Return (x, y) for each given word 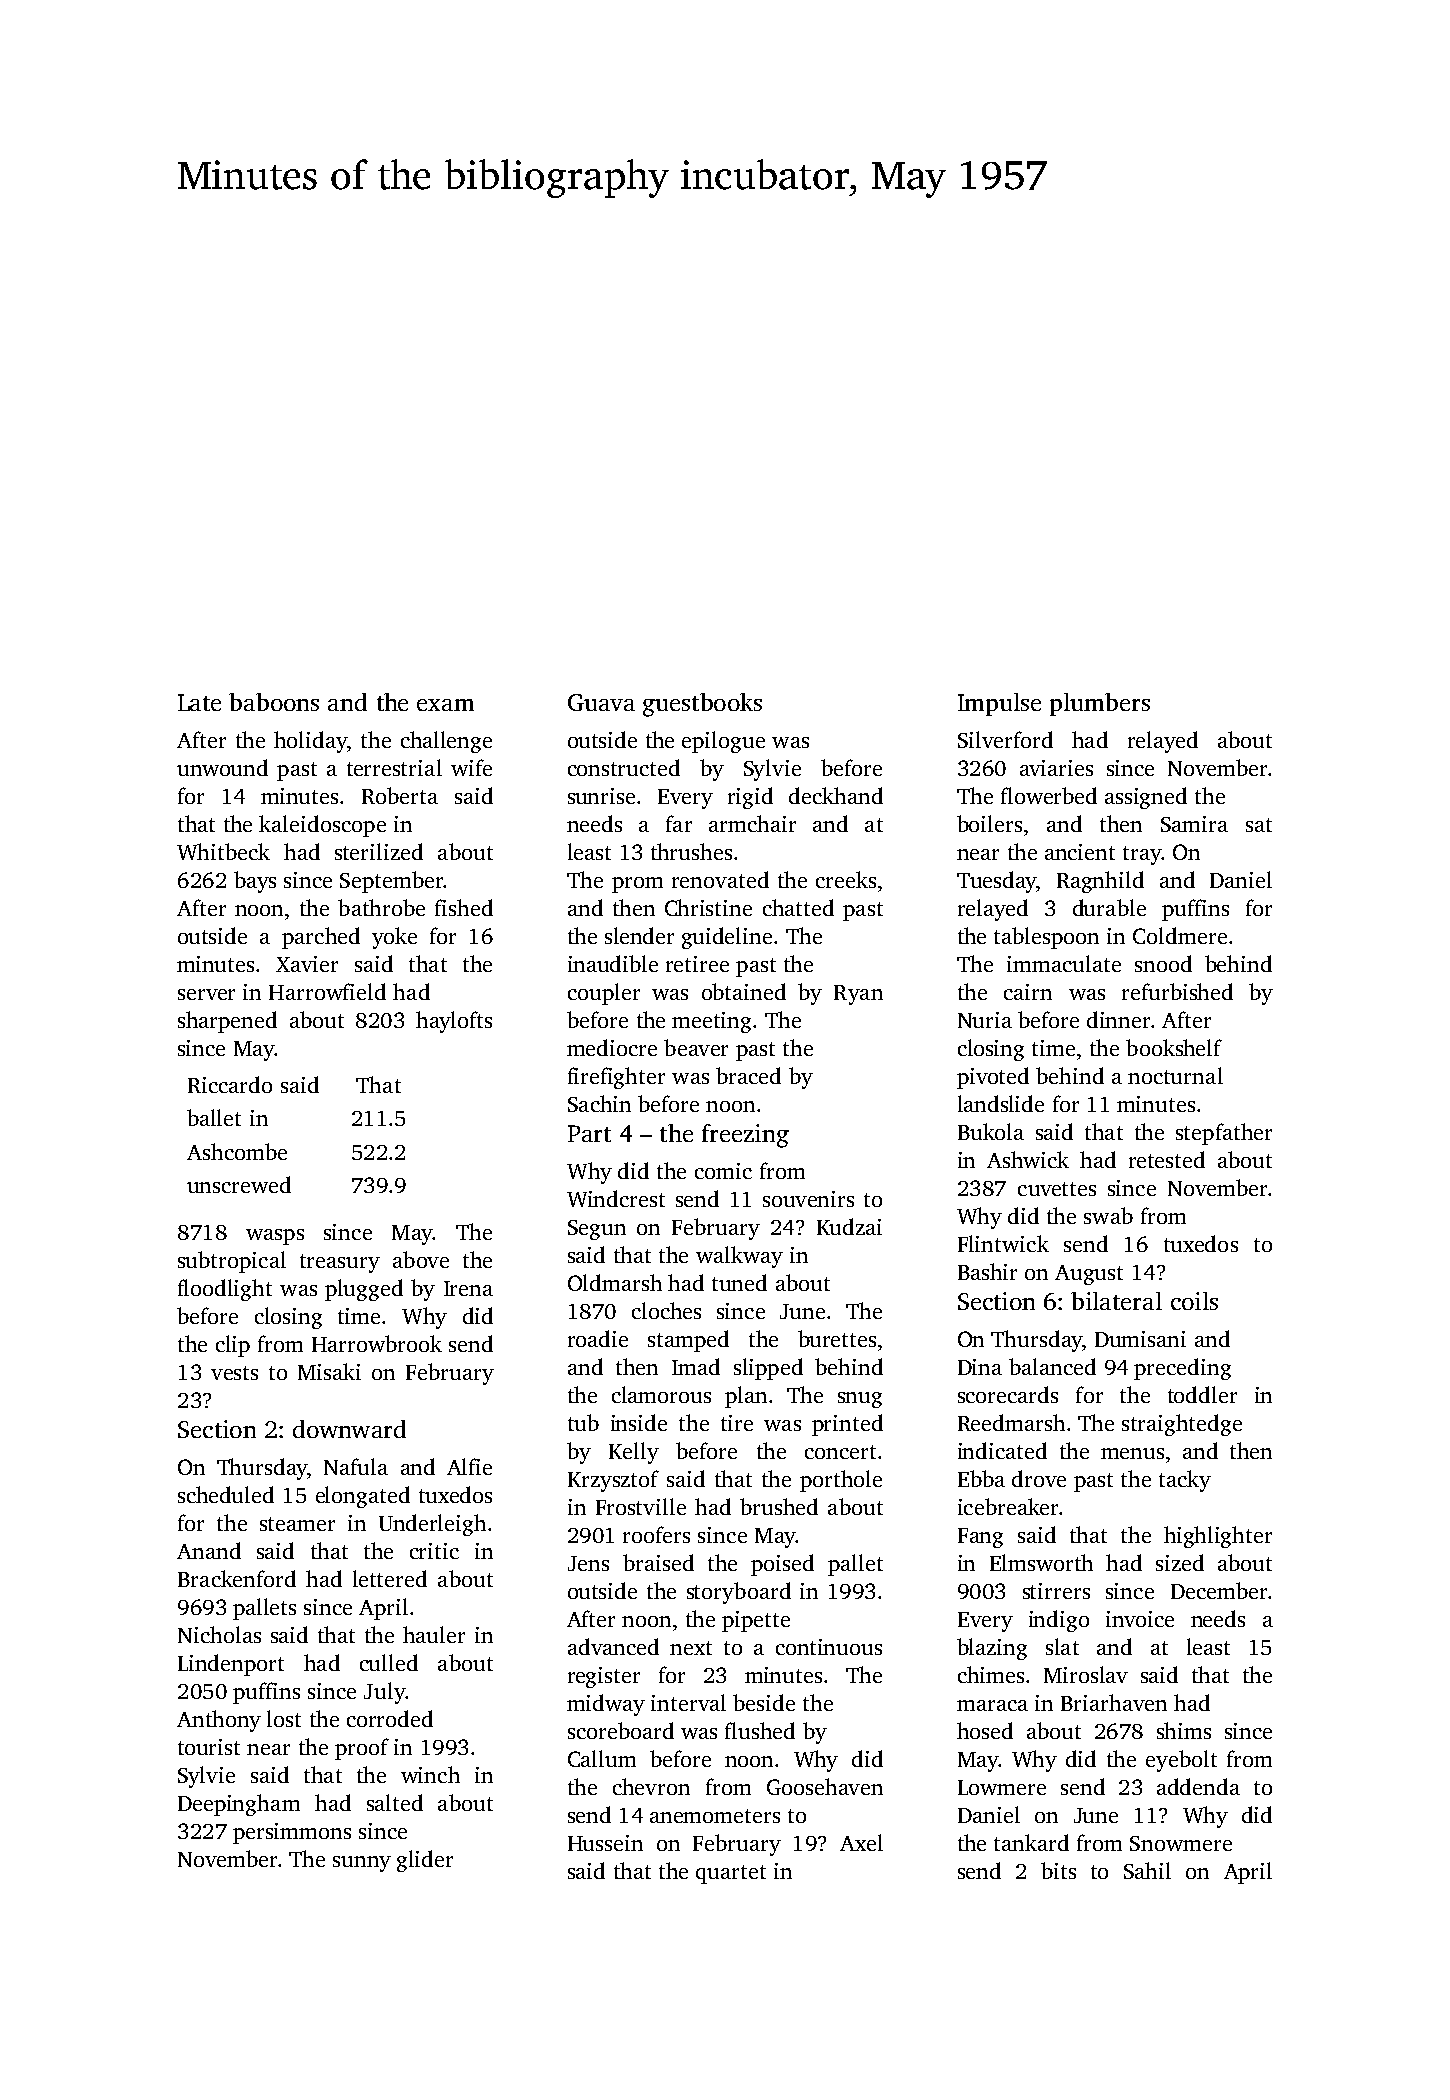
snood (1163, 963)
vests (234, 1373)
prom (637, 885)
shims (1184, 1730)
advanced (613, 1646)
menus (1132, 1453)
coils (1194, 1301)
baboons (274, 702)
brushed (779, 1506)
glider (425, 1861)
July (384, 1693)
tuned (739, 1282)
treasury (340, 1263)
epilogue (723, 742)
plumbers (1100, 704)
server (206, 994)
